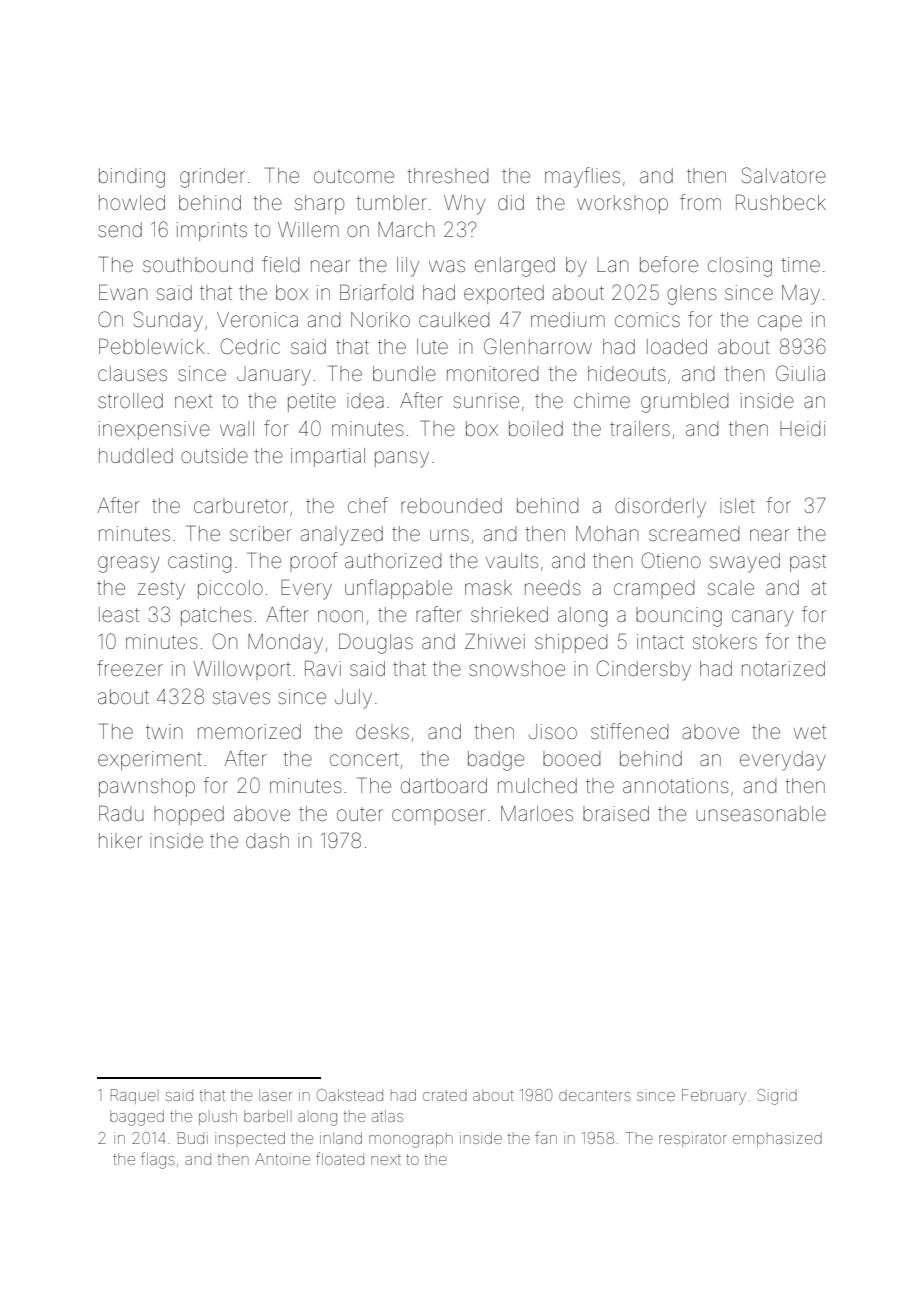 The image size is (924, 1311). What do you see at coordinates (447, 176) in the document?
I see `threshed` at bounding box center [447, 176].
